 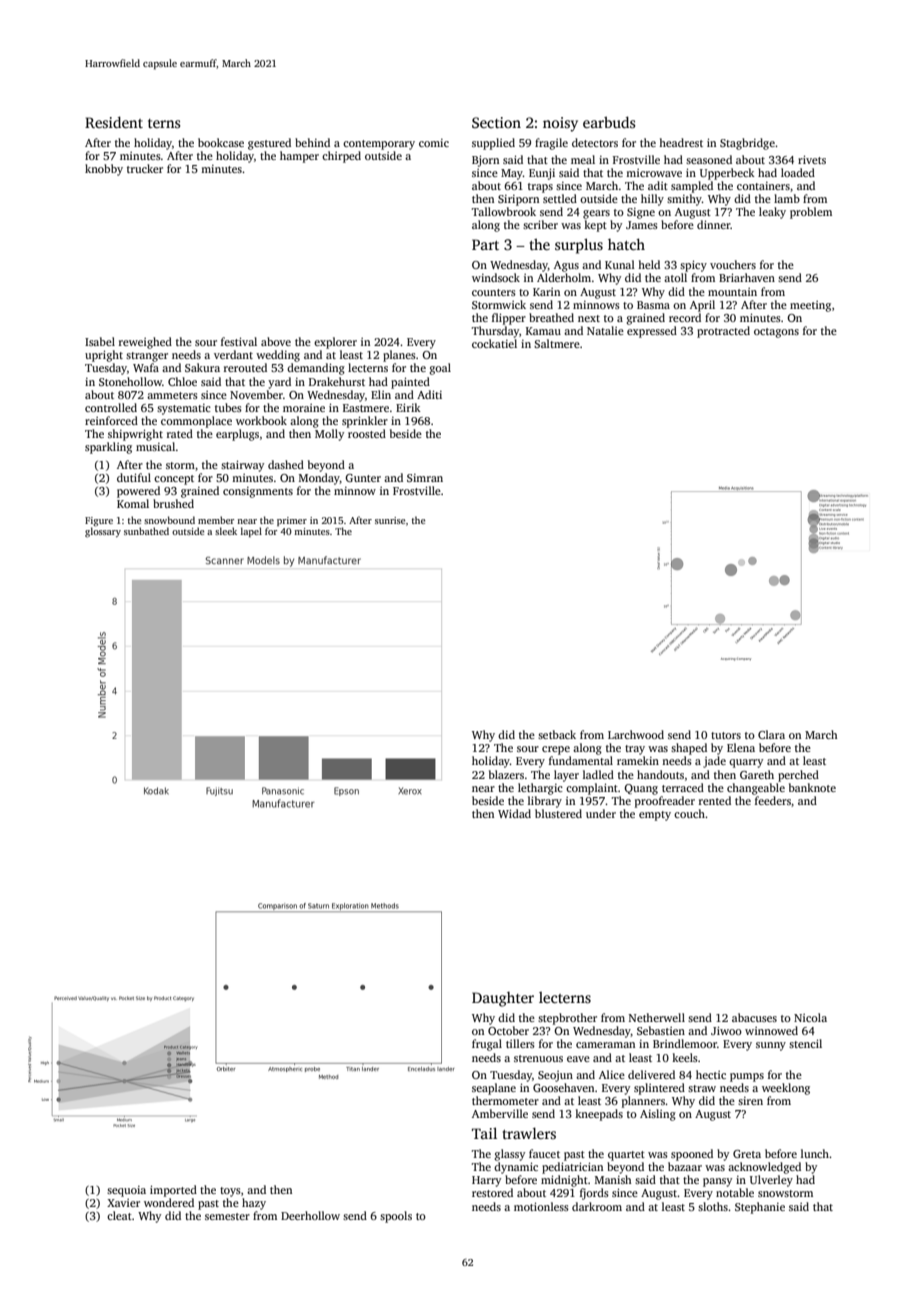 I want to click on surplus, so click(x=579, y=246).
